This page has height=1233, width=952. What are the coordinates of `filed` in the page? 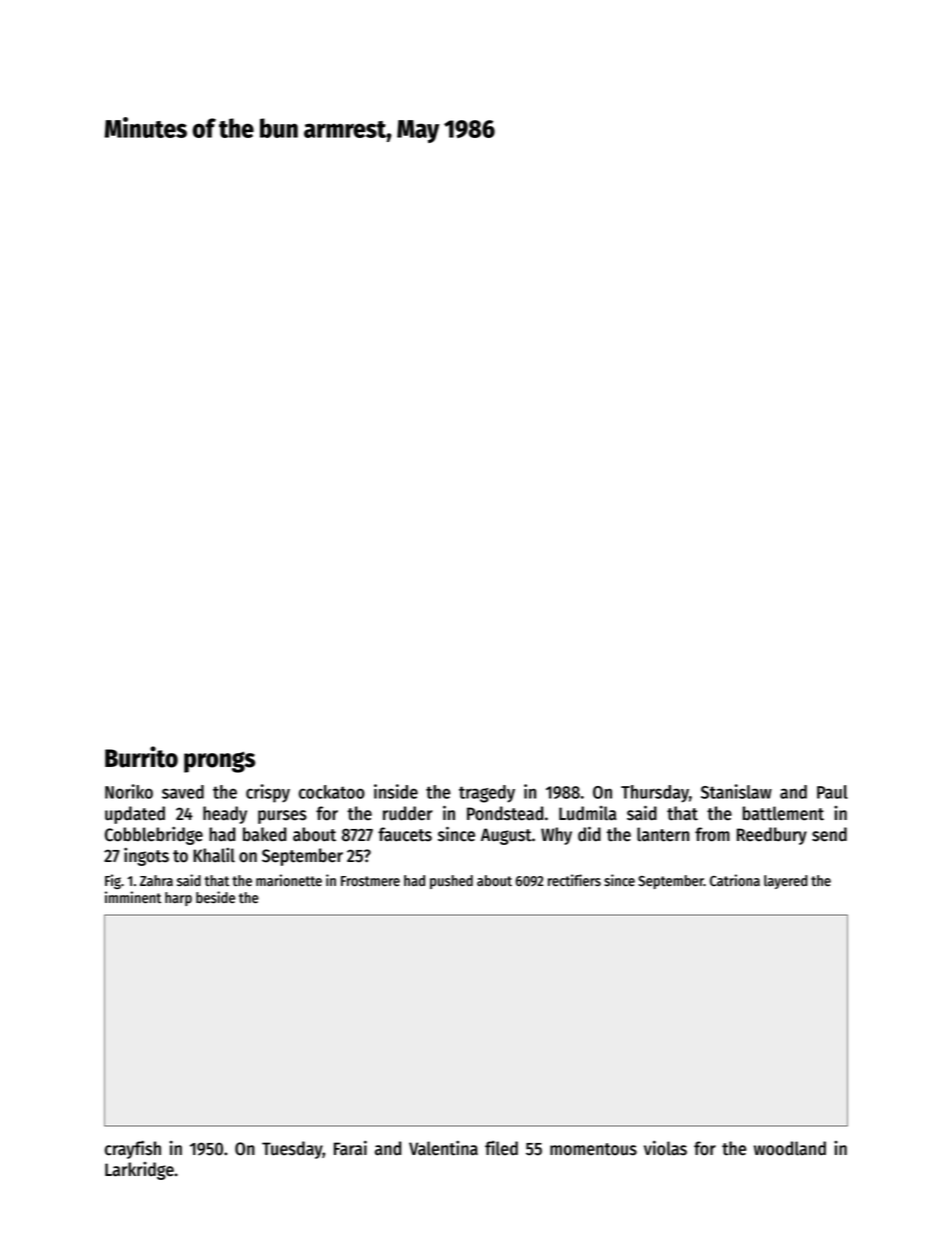 It's located at (501, 1148).
